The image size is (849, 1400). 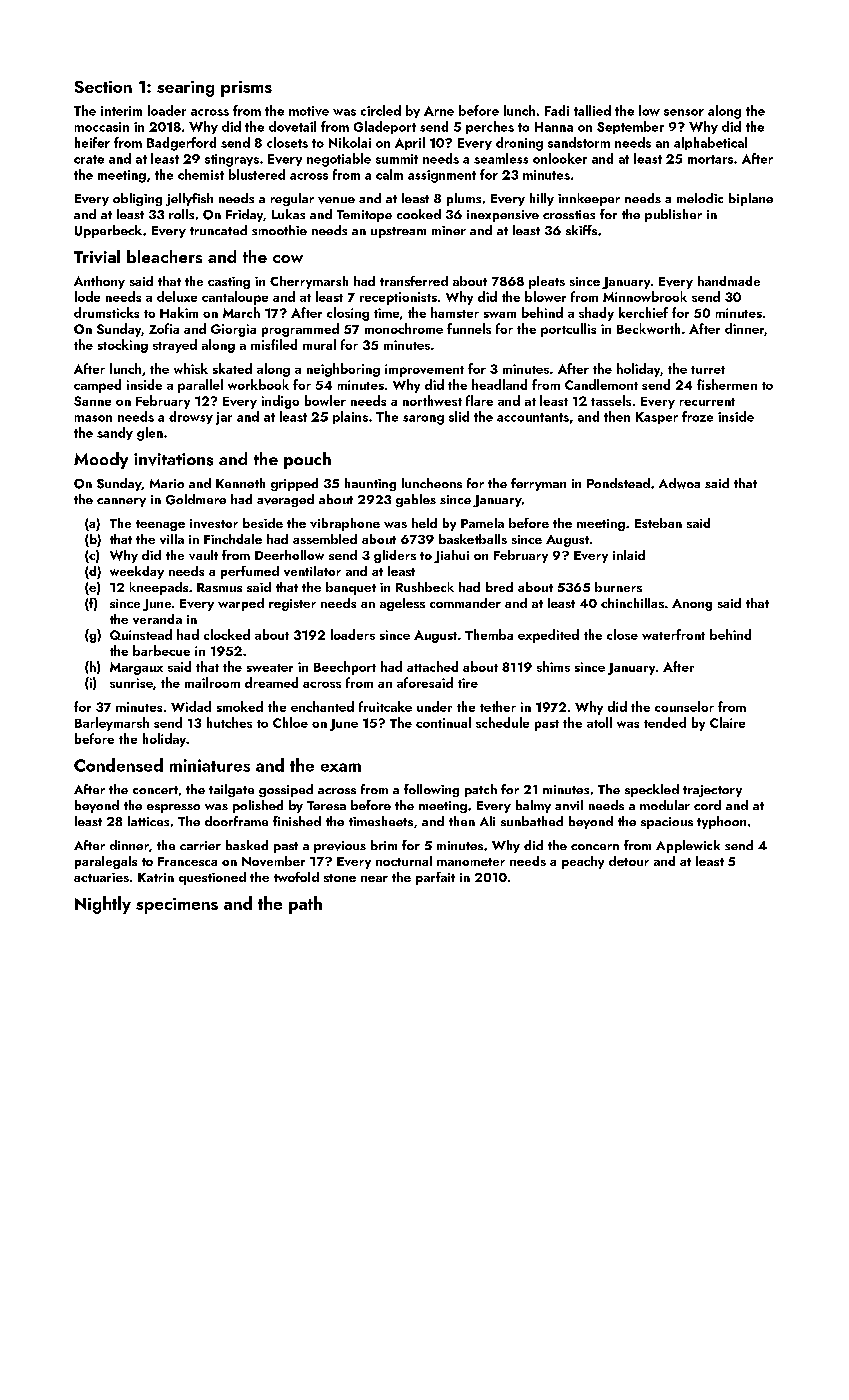 I want to click on Finchdale, so click(x=233, y=539).
